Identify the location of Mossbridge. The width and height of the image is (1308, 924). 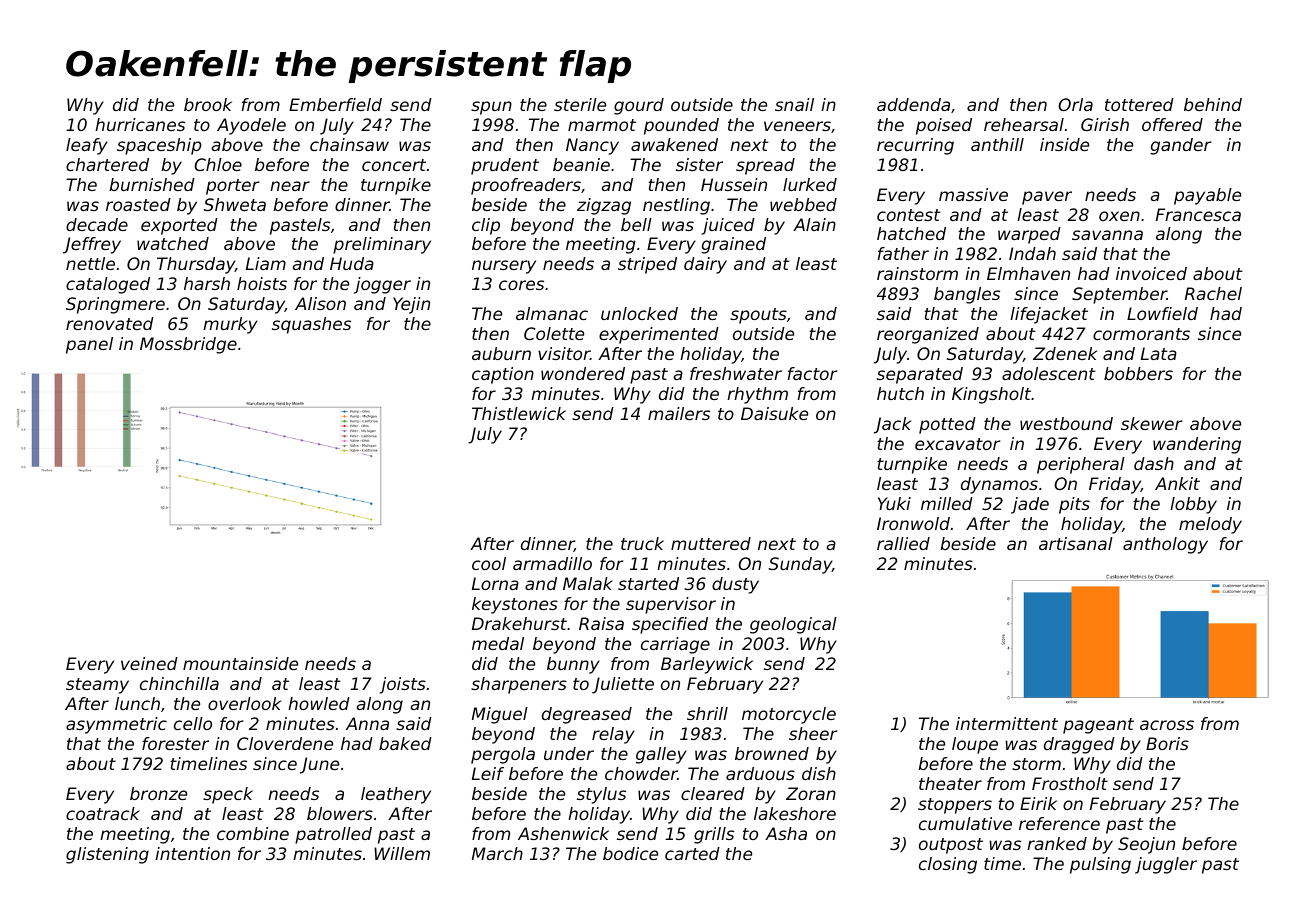
(188, 345).
